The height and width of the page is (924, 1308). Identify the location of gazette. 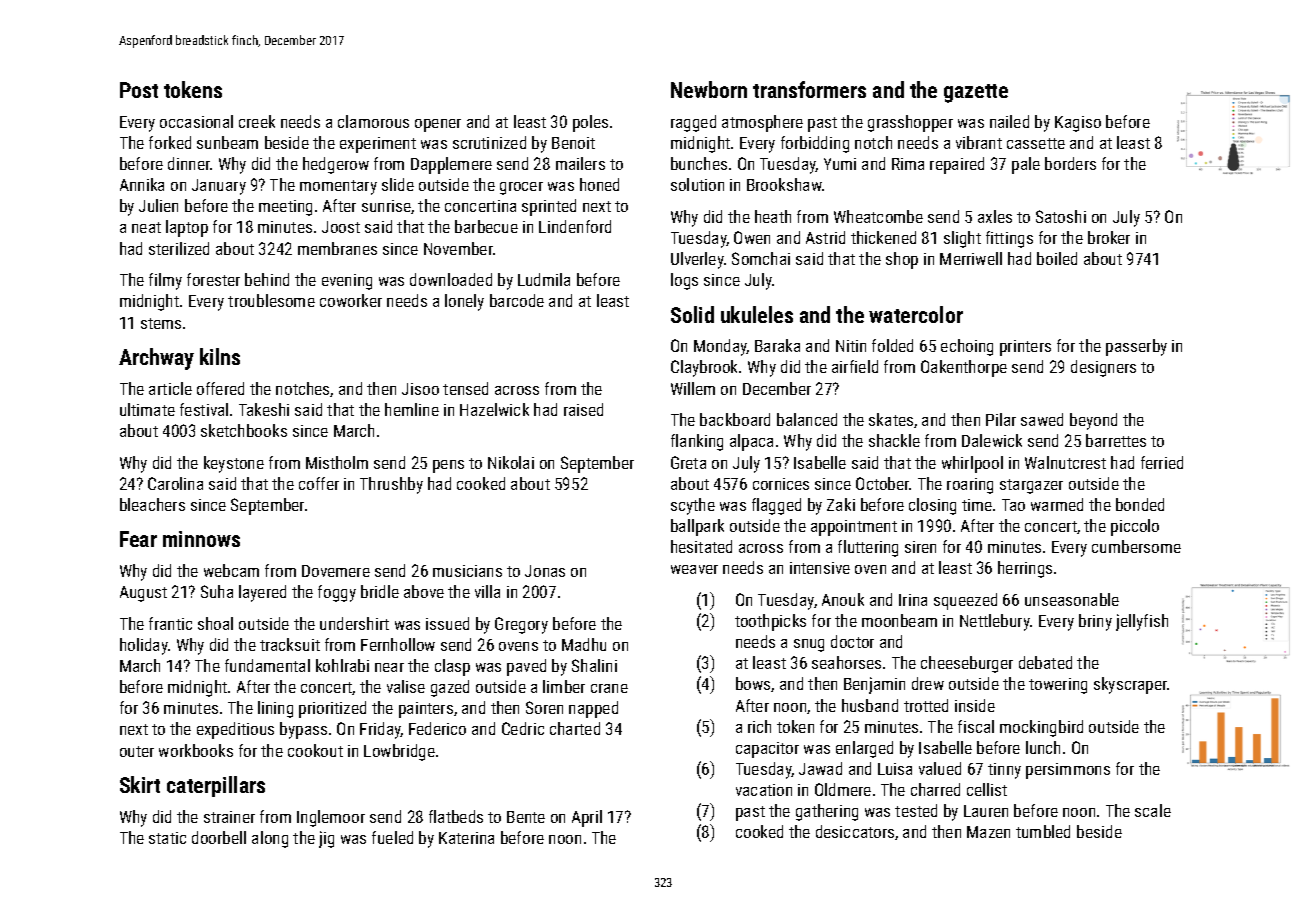
(976, 93).
